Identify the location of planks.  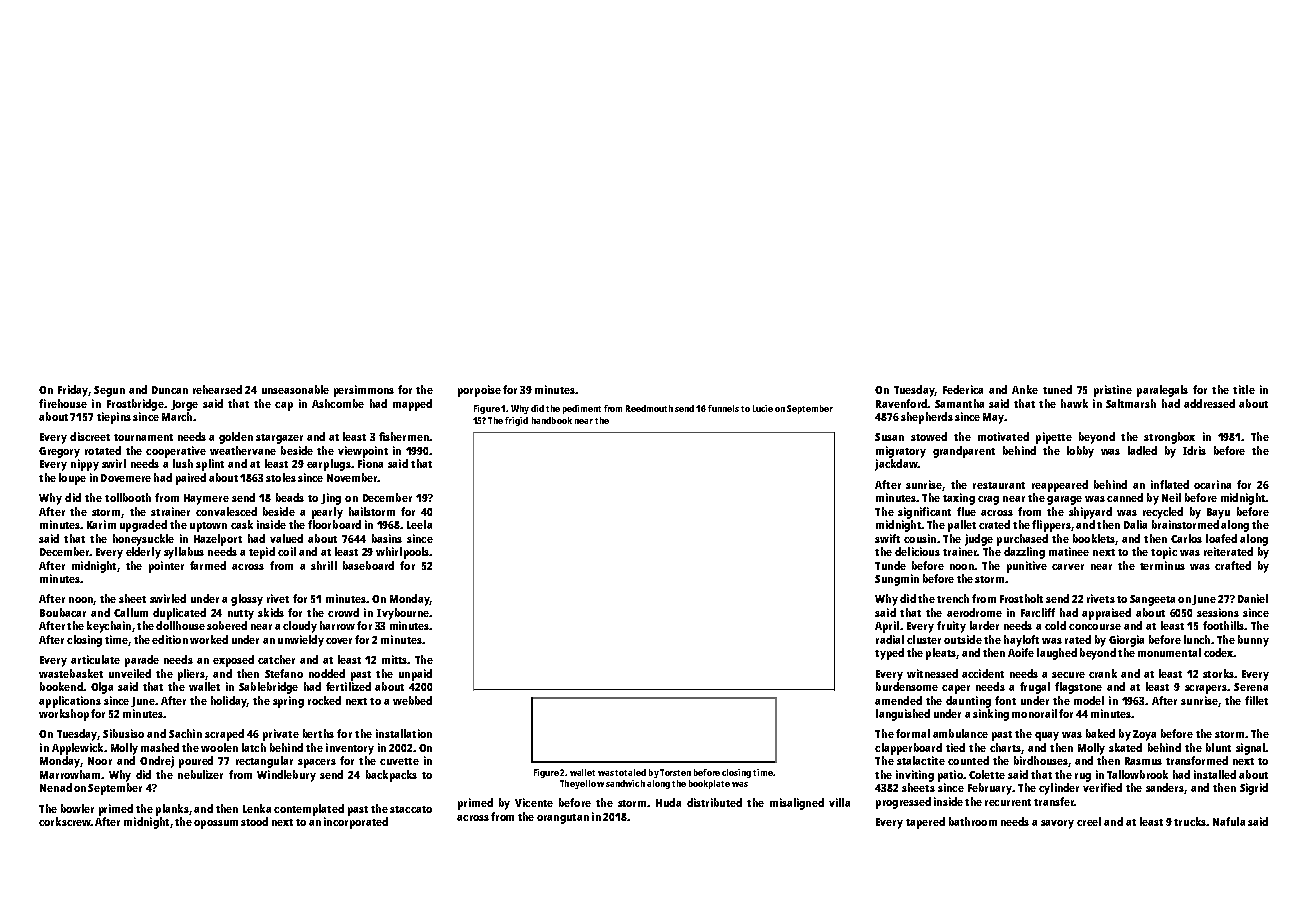
(172, 810).
